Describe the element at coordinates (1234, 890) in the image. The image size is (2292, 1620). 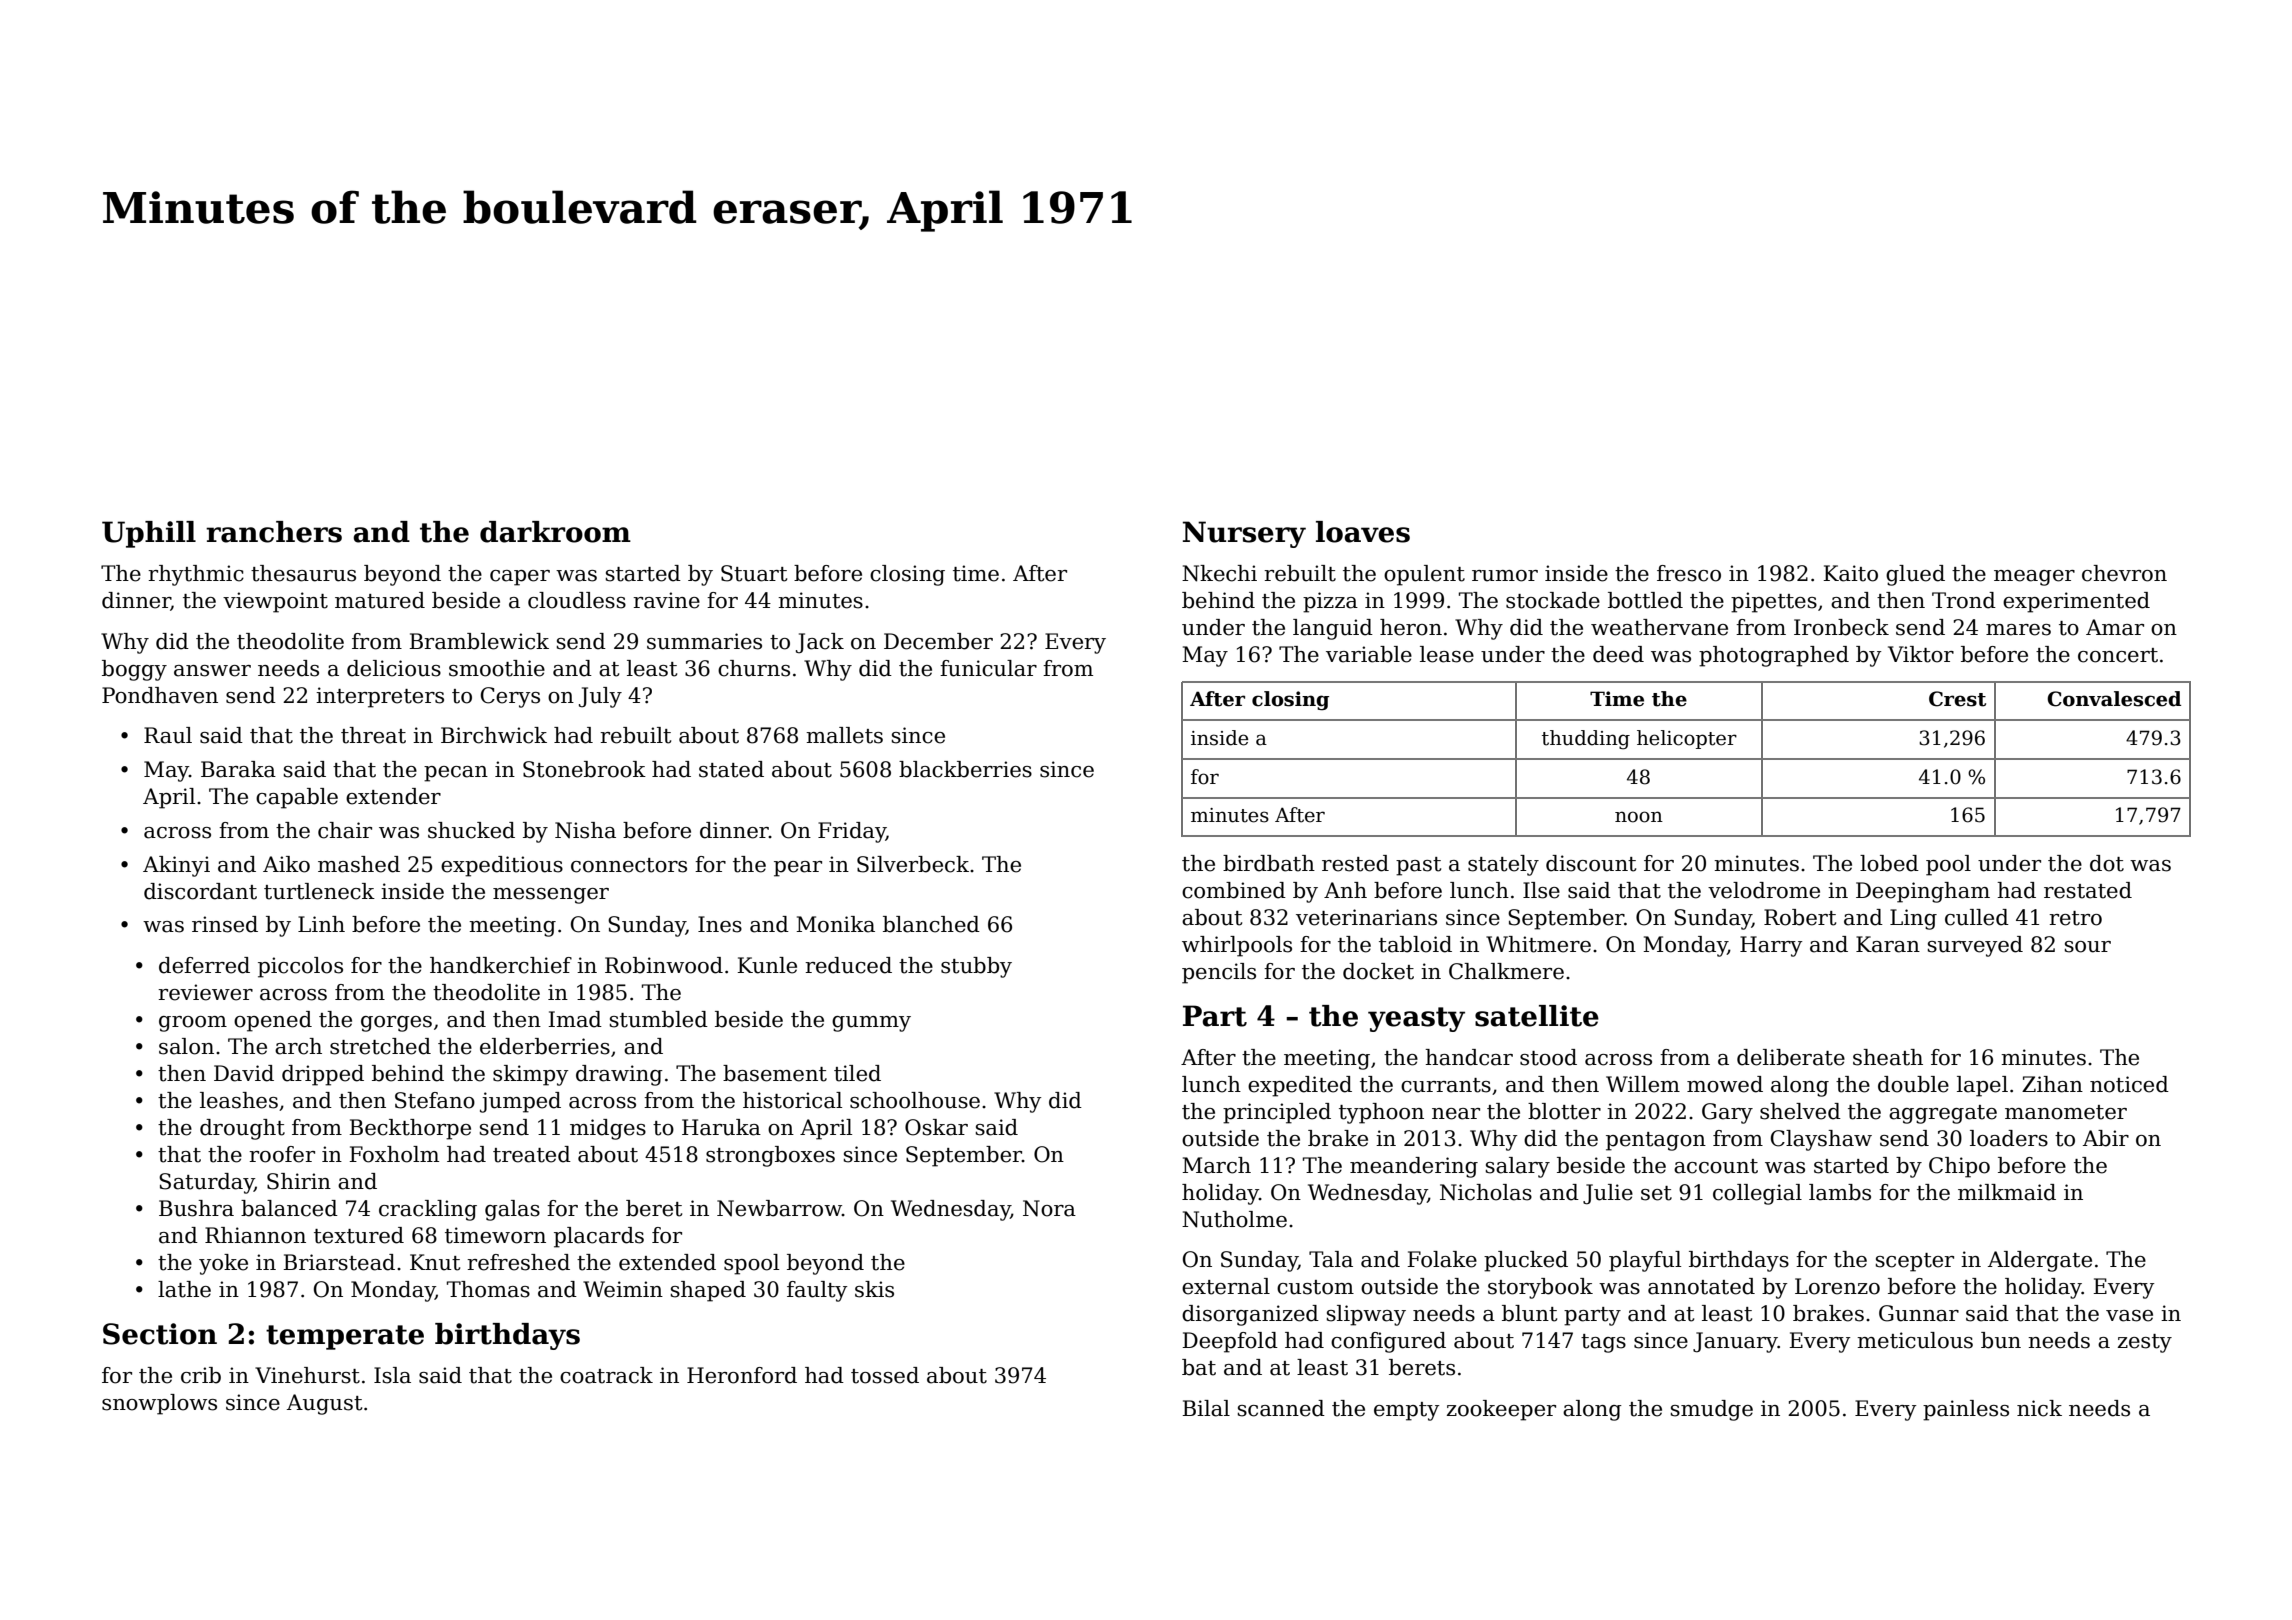
I see `combined` at that location.
